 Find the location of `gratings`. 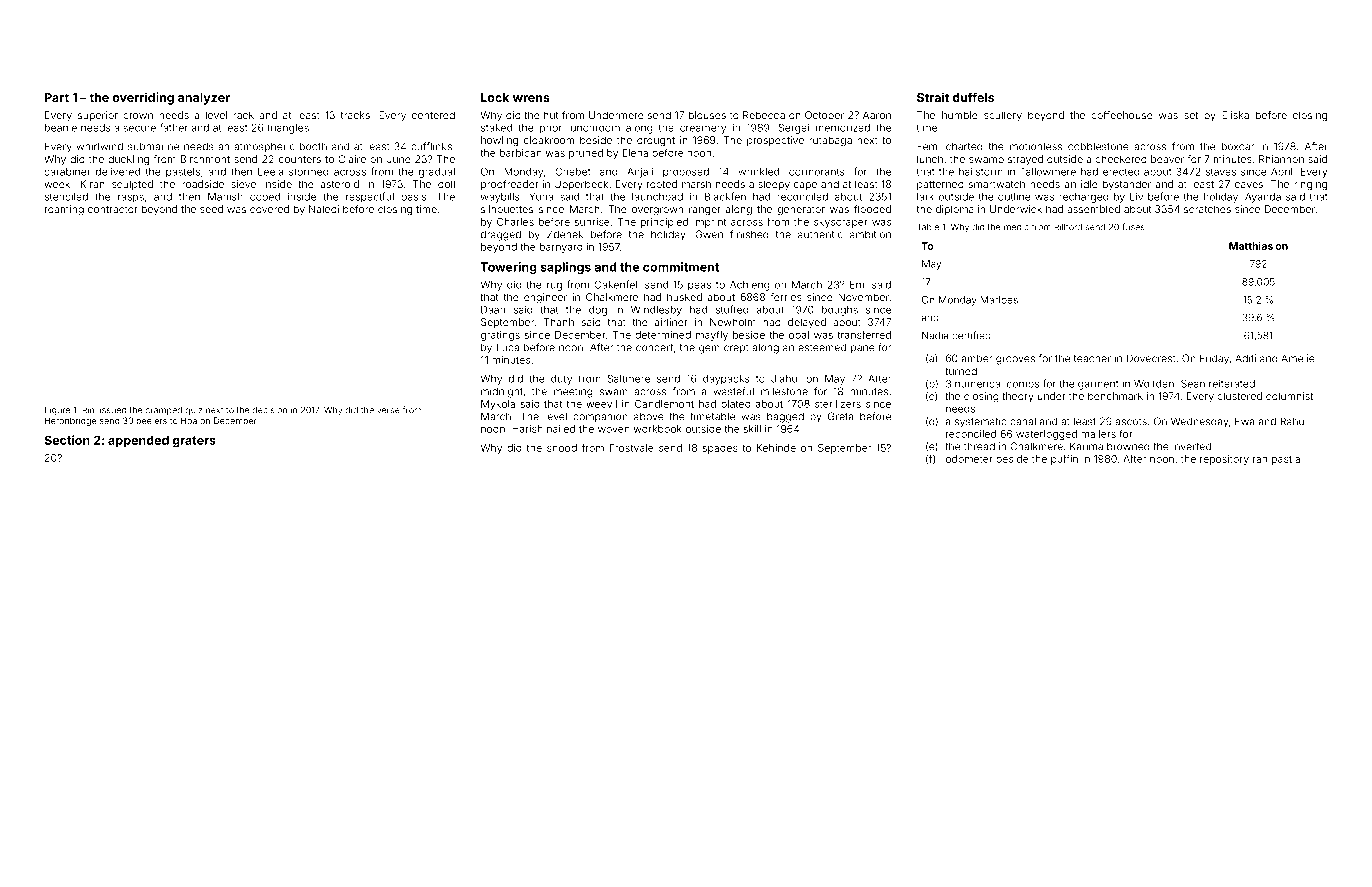

gratings is located at coordinates (500, 336).
